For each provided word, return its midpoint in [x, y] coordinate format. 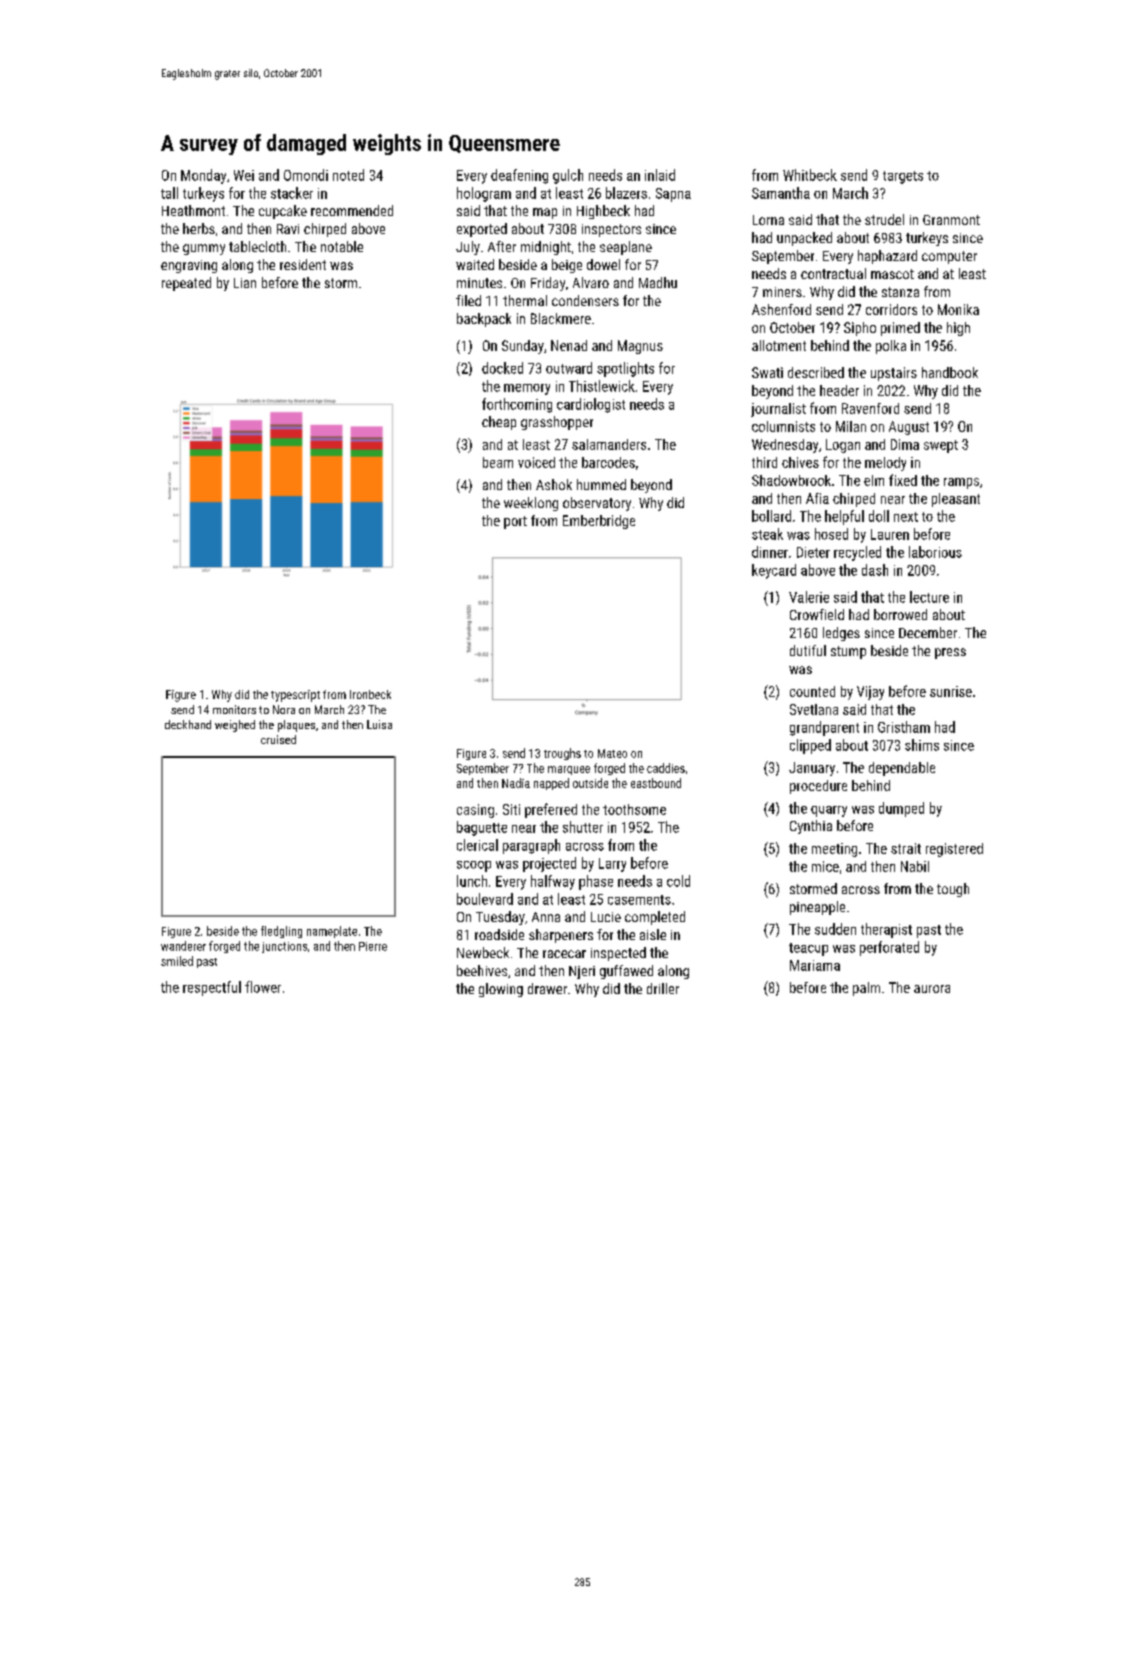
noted [348, 175]
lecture [929, 597]
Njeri [582, 972]
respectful [212, 988]
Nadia [516, 783]
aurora [932, 989]
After [502, 246]
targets [903, 177]
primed [900, 329]
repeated [186, 284]
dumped [901, 809]
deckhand [188, 724]
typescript [295, 696]
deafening [519, 176]
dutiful [808, 650]
